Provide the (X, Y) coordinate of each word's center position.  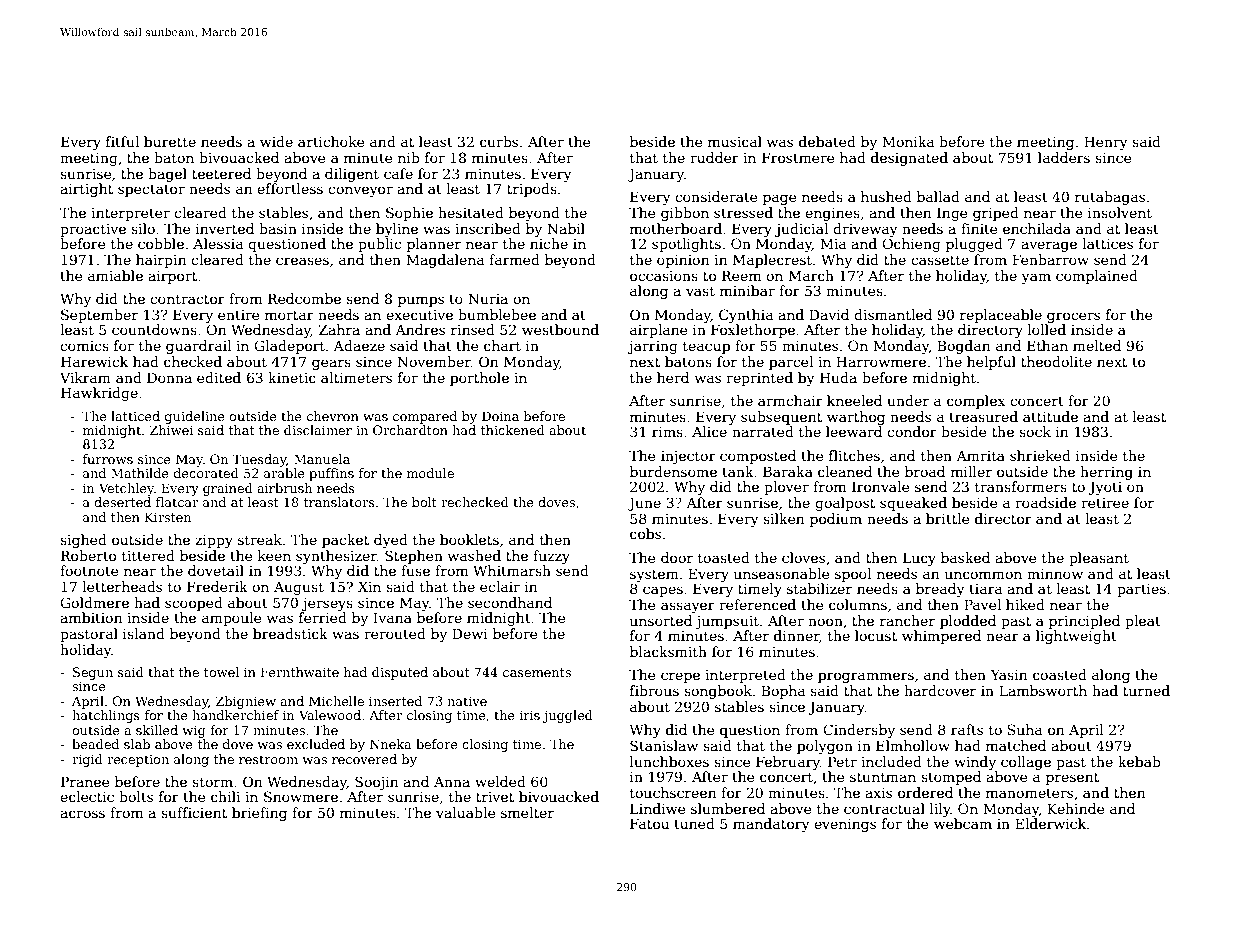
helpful (991, 363)
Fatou (649, 823)
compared (425, 417)
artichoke (331, 141)
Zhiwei (171, 430)
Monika (908, 141)
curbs (499, 141)
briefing (259, 814)
